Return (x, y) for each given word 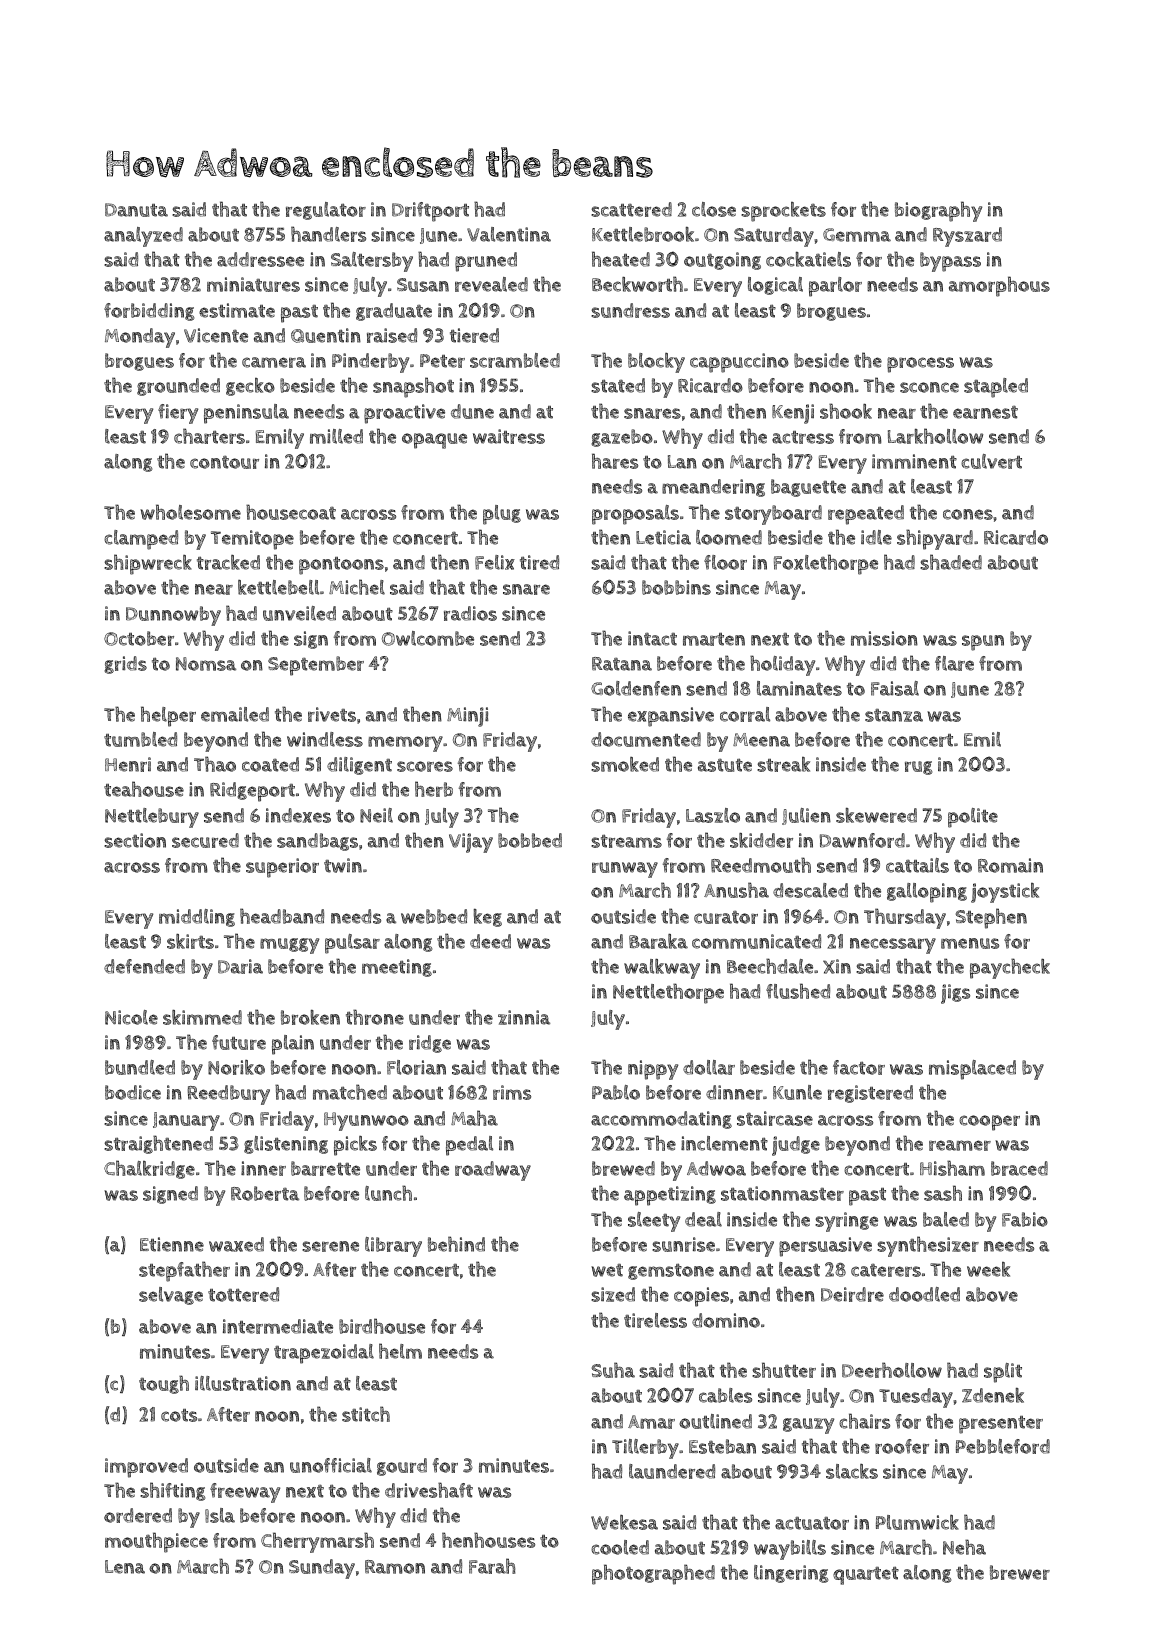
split (1003, 1373)
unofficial (331, 1465)
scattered (631, 209)
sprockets (783, 212)
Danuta (136, 210)
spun (983, 643)
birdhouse (382, 1326)
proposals (635, 515)
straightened (158, 1144)
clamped (141, 540)
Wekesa (624, 1522)
